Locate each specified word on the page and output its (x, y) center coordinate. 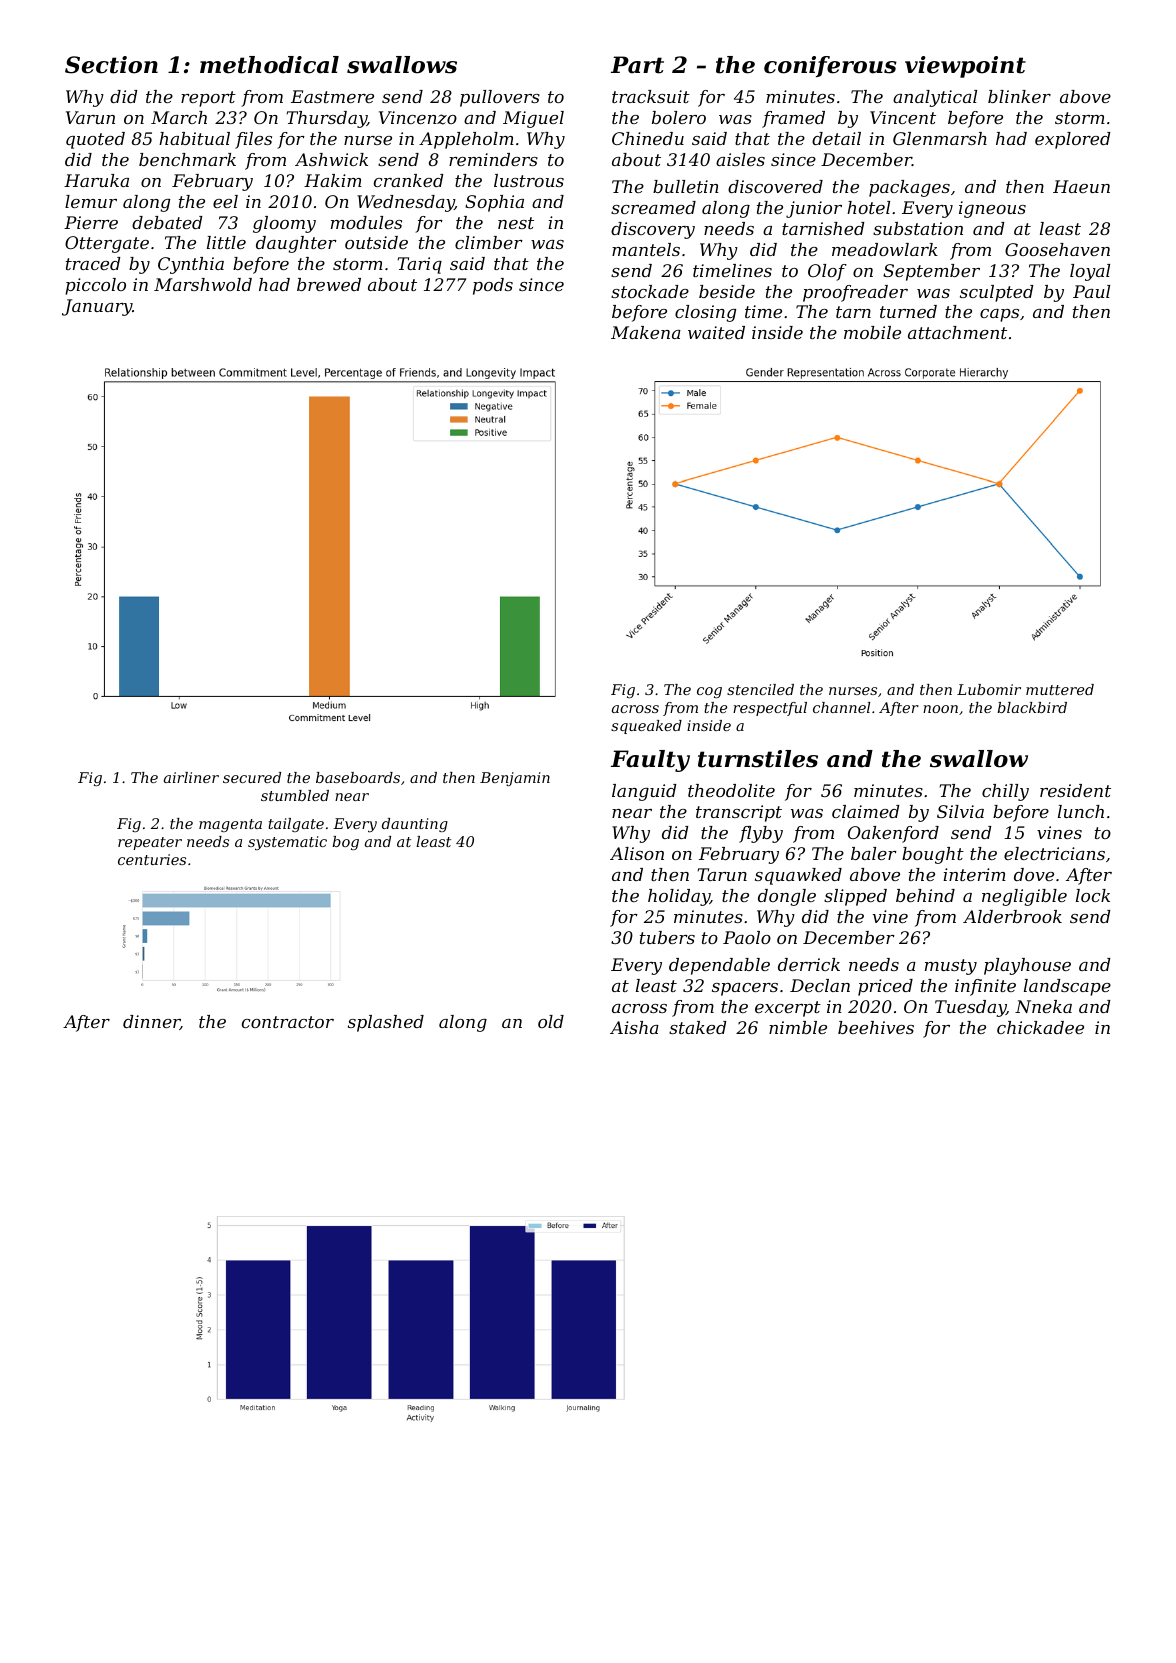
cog (709, 692)
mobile (872, 332)
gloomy (284, 224)
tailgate (296, 825)
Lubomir (989, 689)
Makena (646, 332)
